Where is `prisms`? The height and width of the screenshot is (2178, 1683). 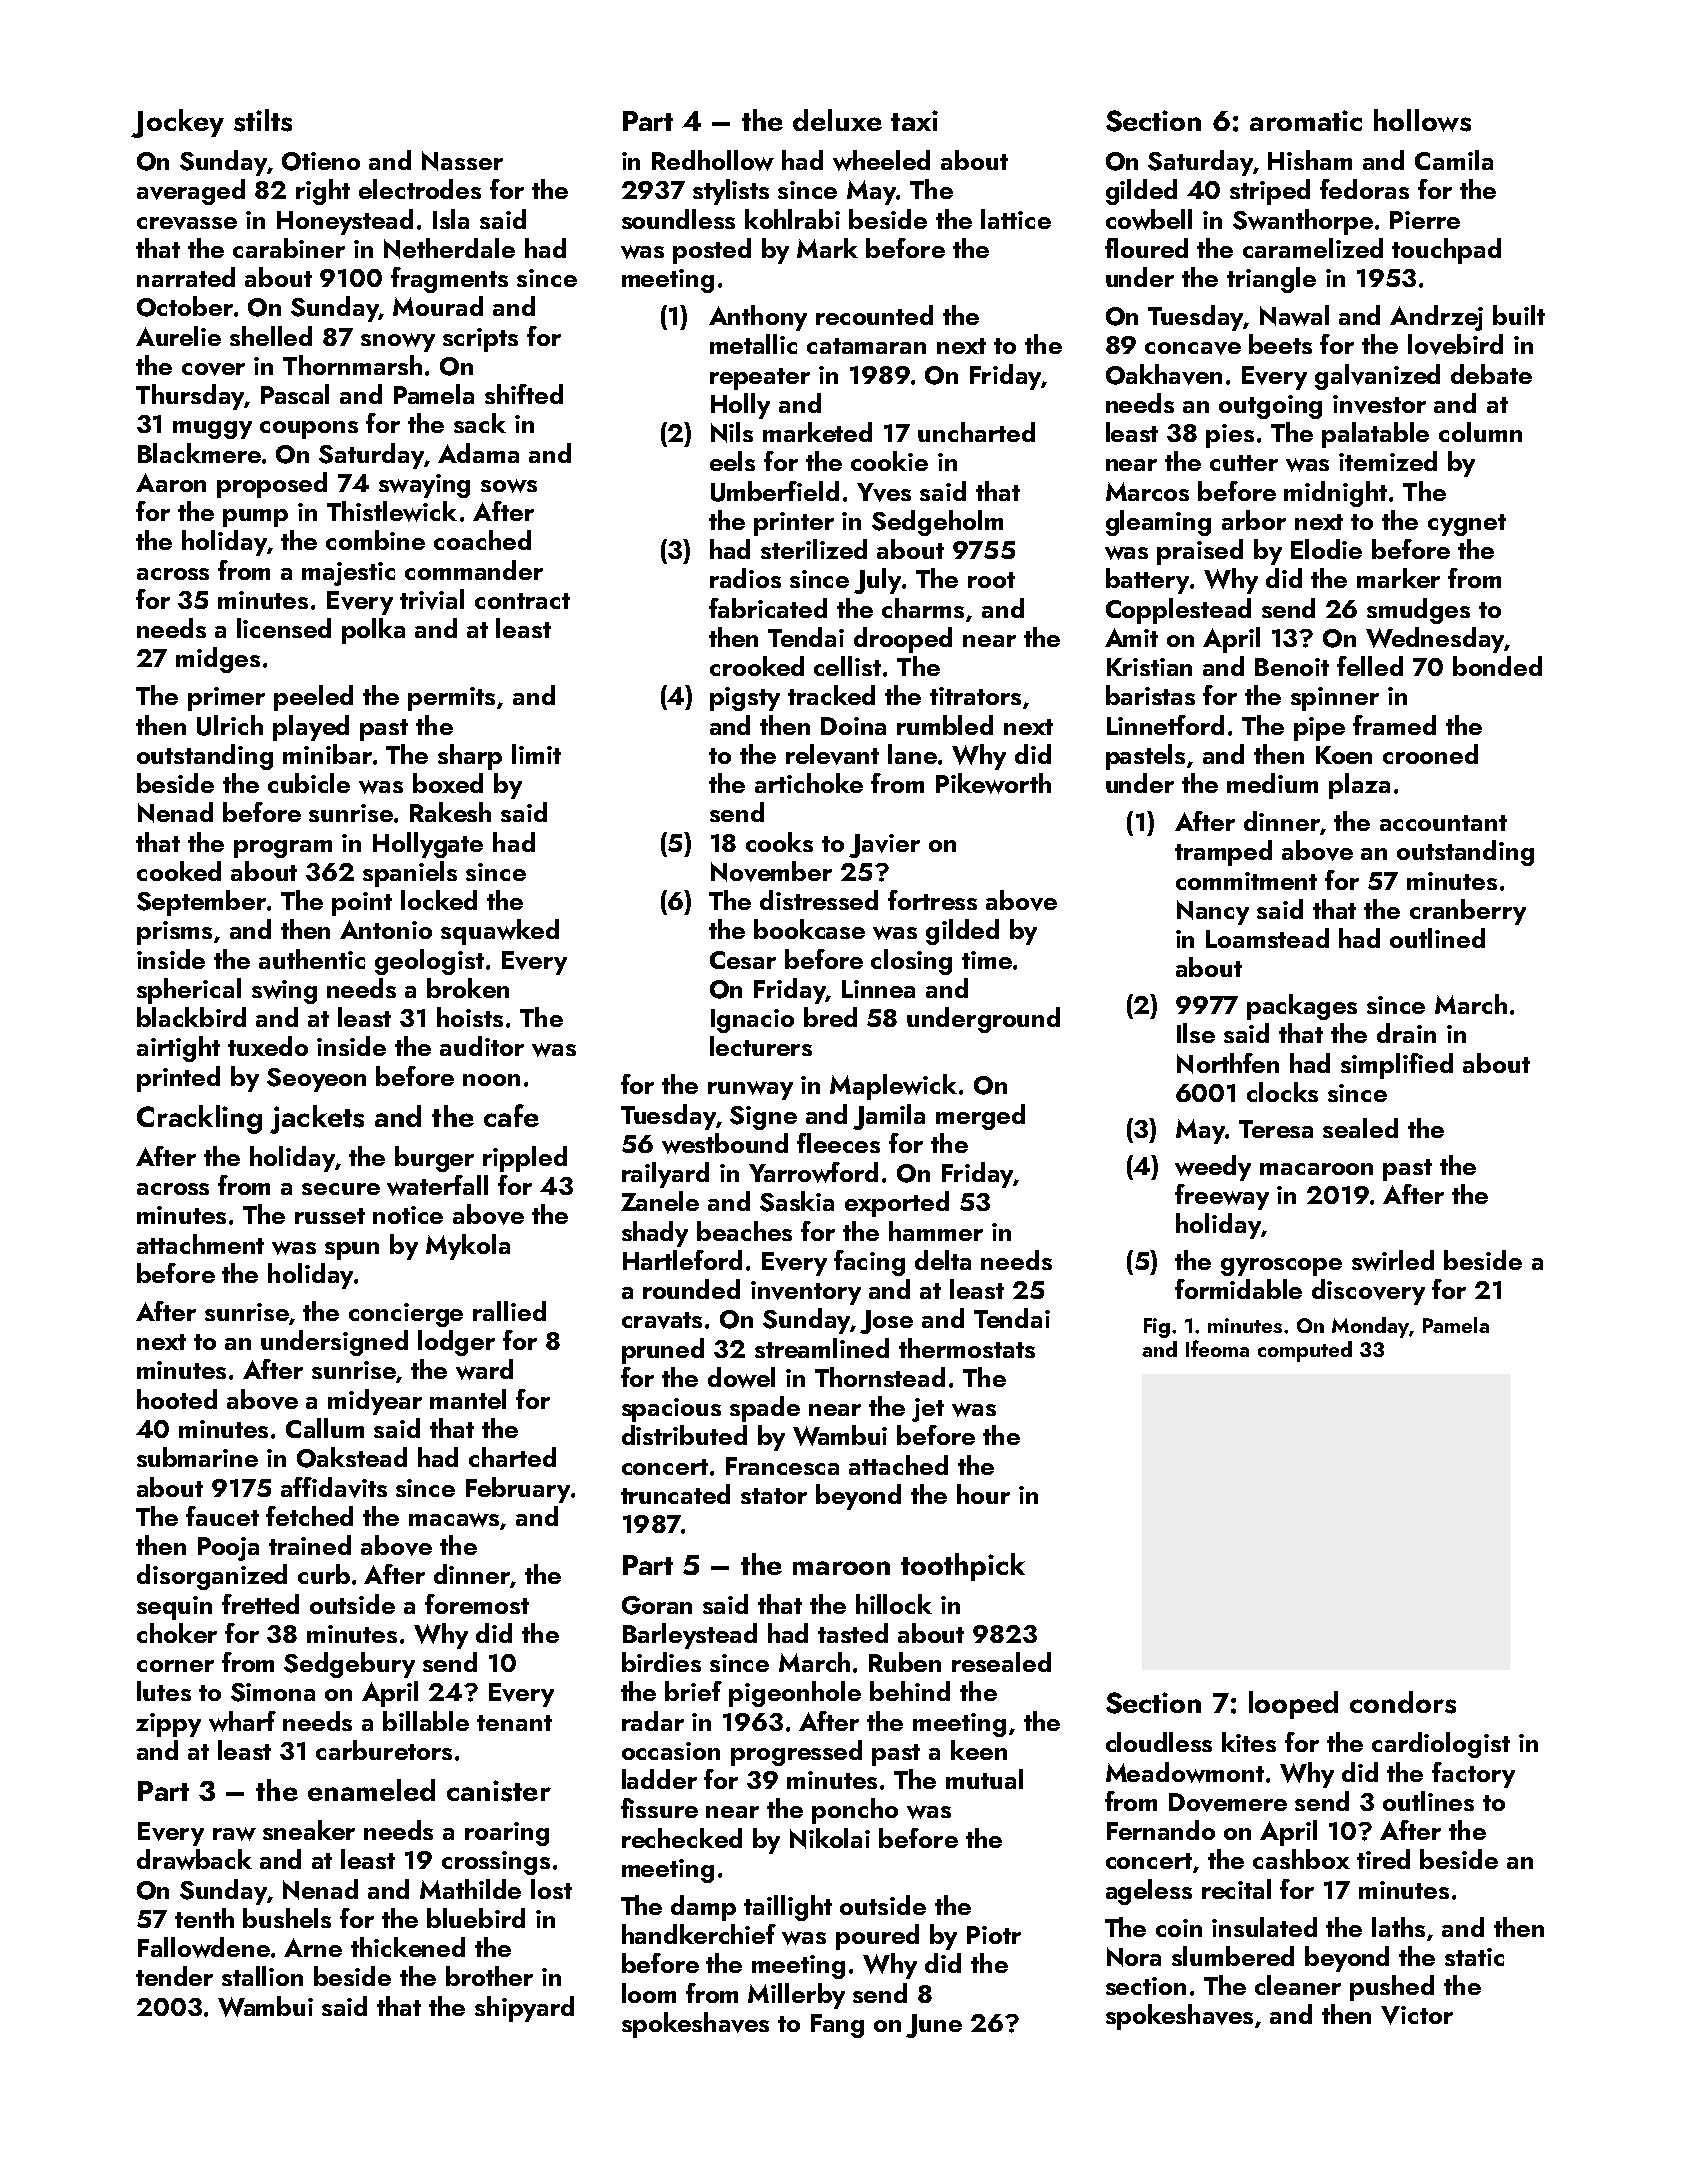 prisms is located at coordinates (174, 933).
